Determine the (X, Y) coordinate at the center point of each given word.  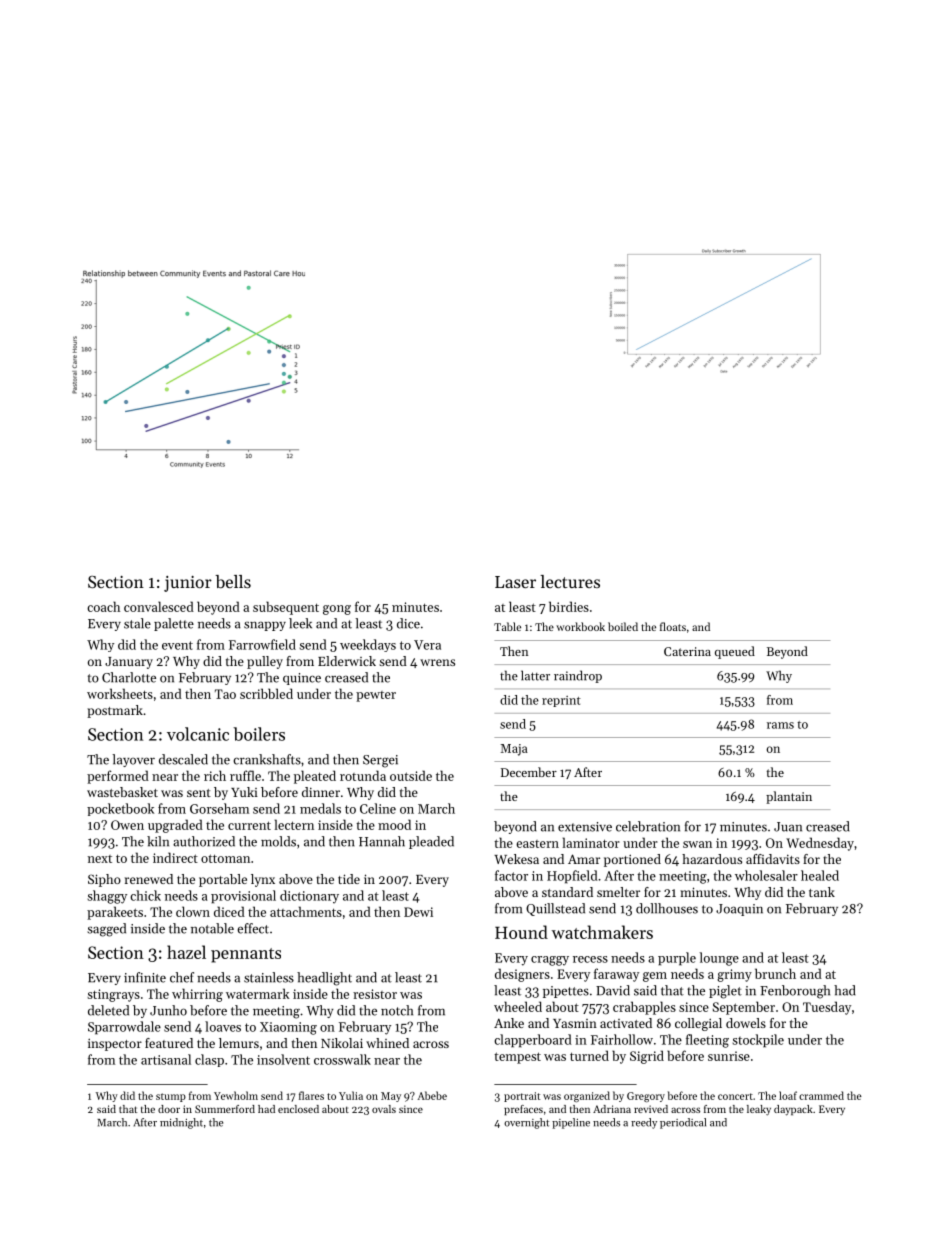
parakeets (115, 913)
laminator (591, 842)
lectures (570, 581)
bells (233, 581)
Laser (515, 582)
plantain (789, 797)
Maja (514, 750)
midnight (181, 1123)
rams (780, 725)
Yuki (244, 792)
